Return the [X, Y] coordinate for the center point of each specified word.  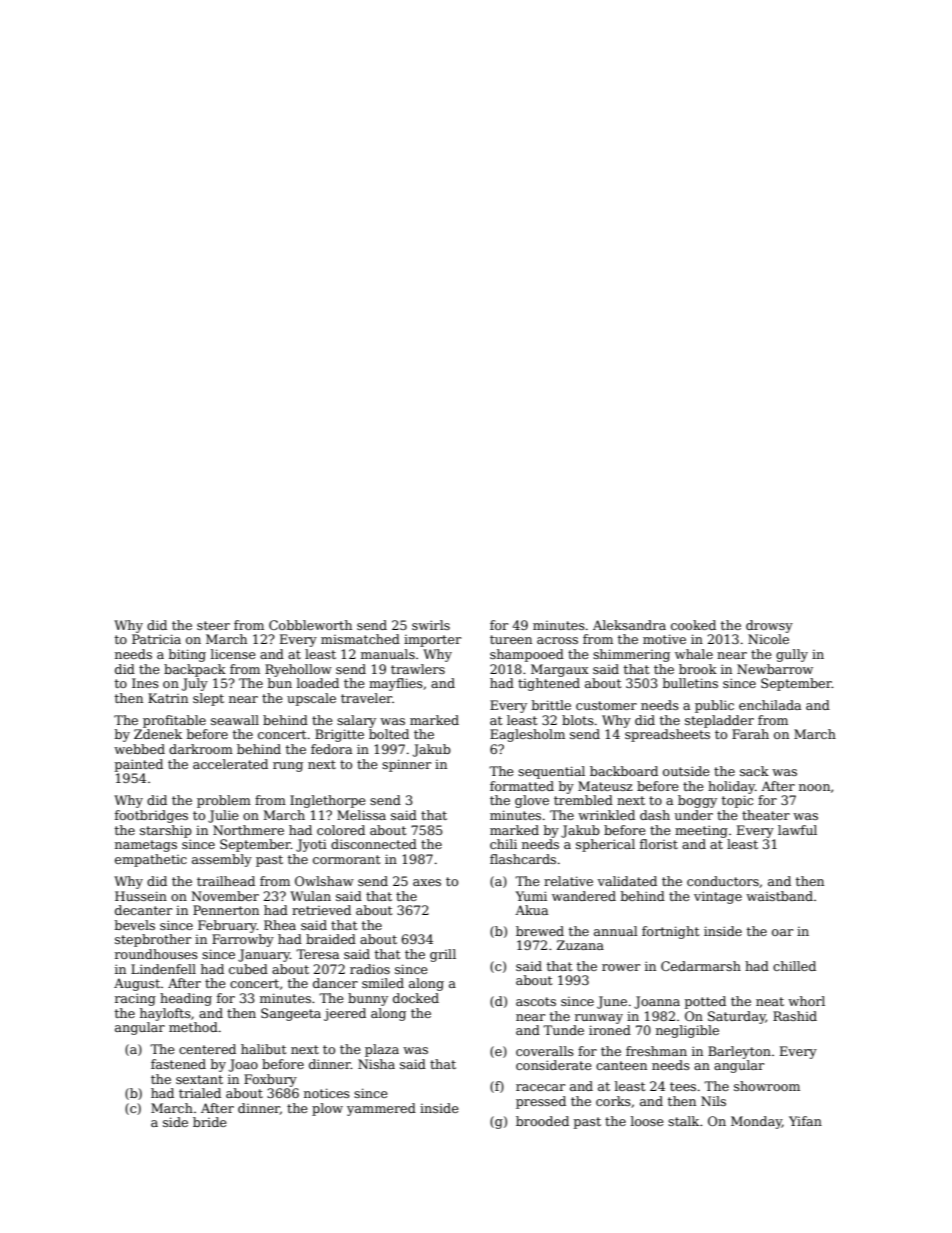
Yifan [805, 1121]
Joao [243, 1065]
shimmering [631, 655]
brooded [542, 1121]
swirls [431, 625]
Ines [145, 683]
